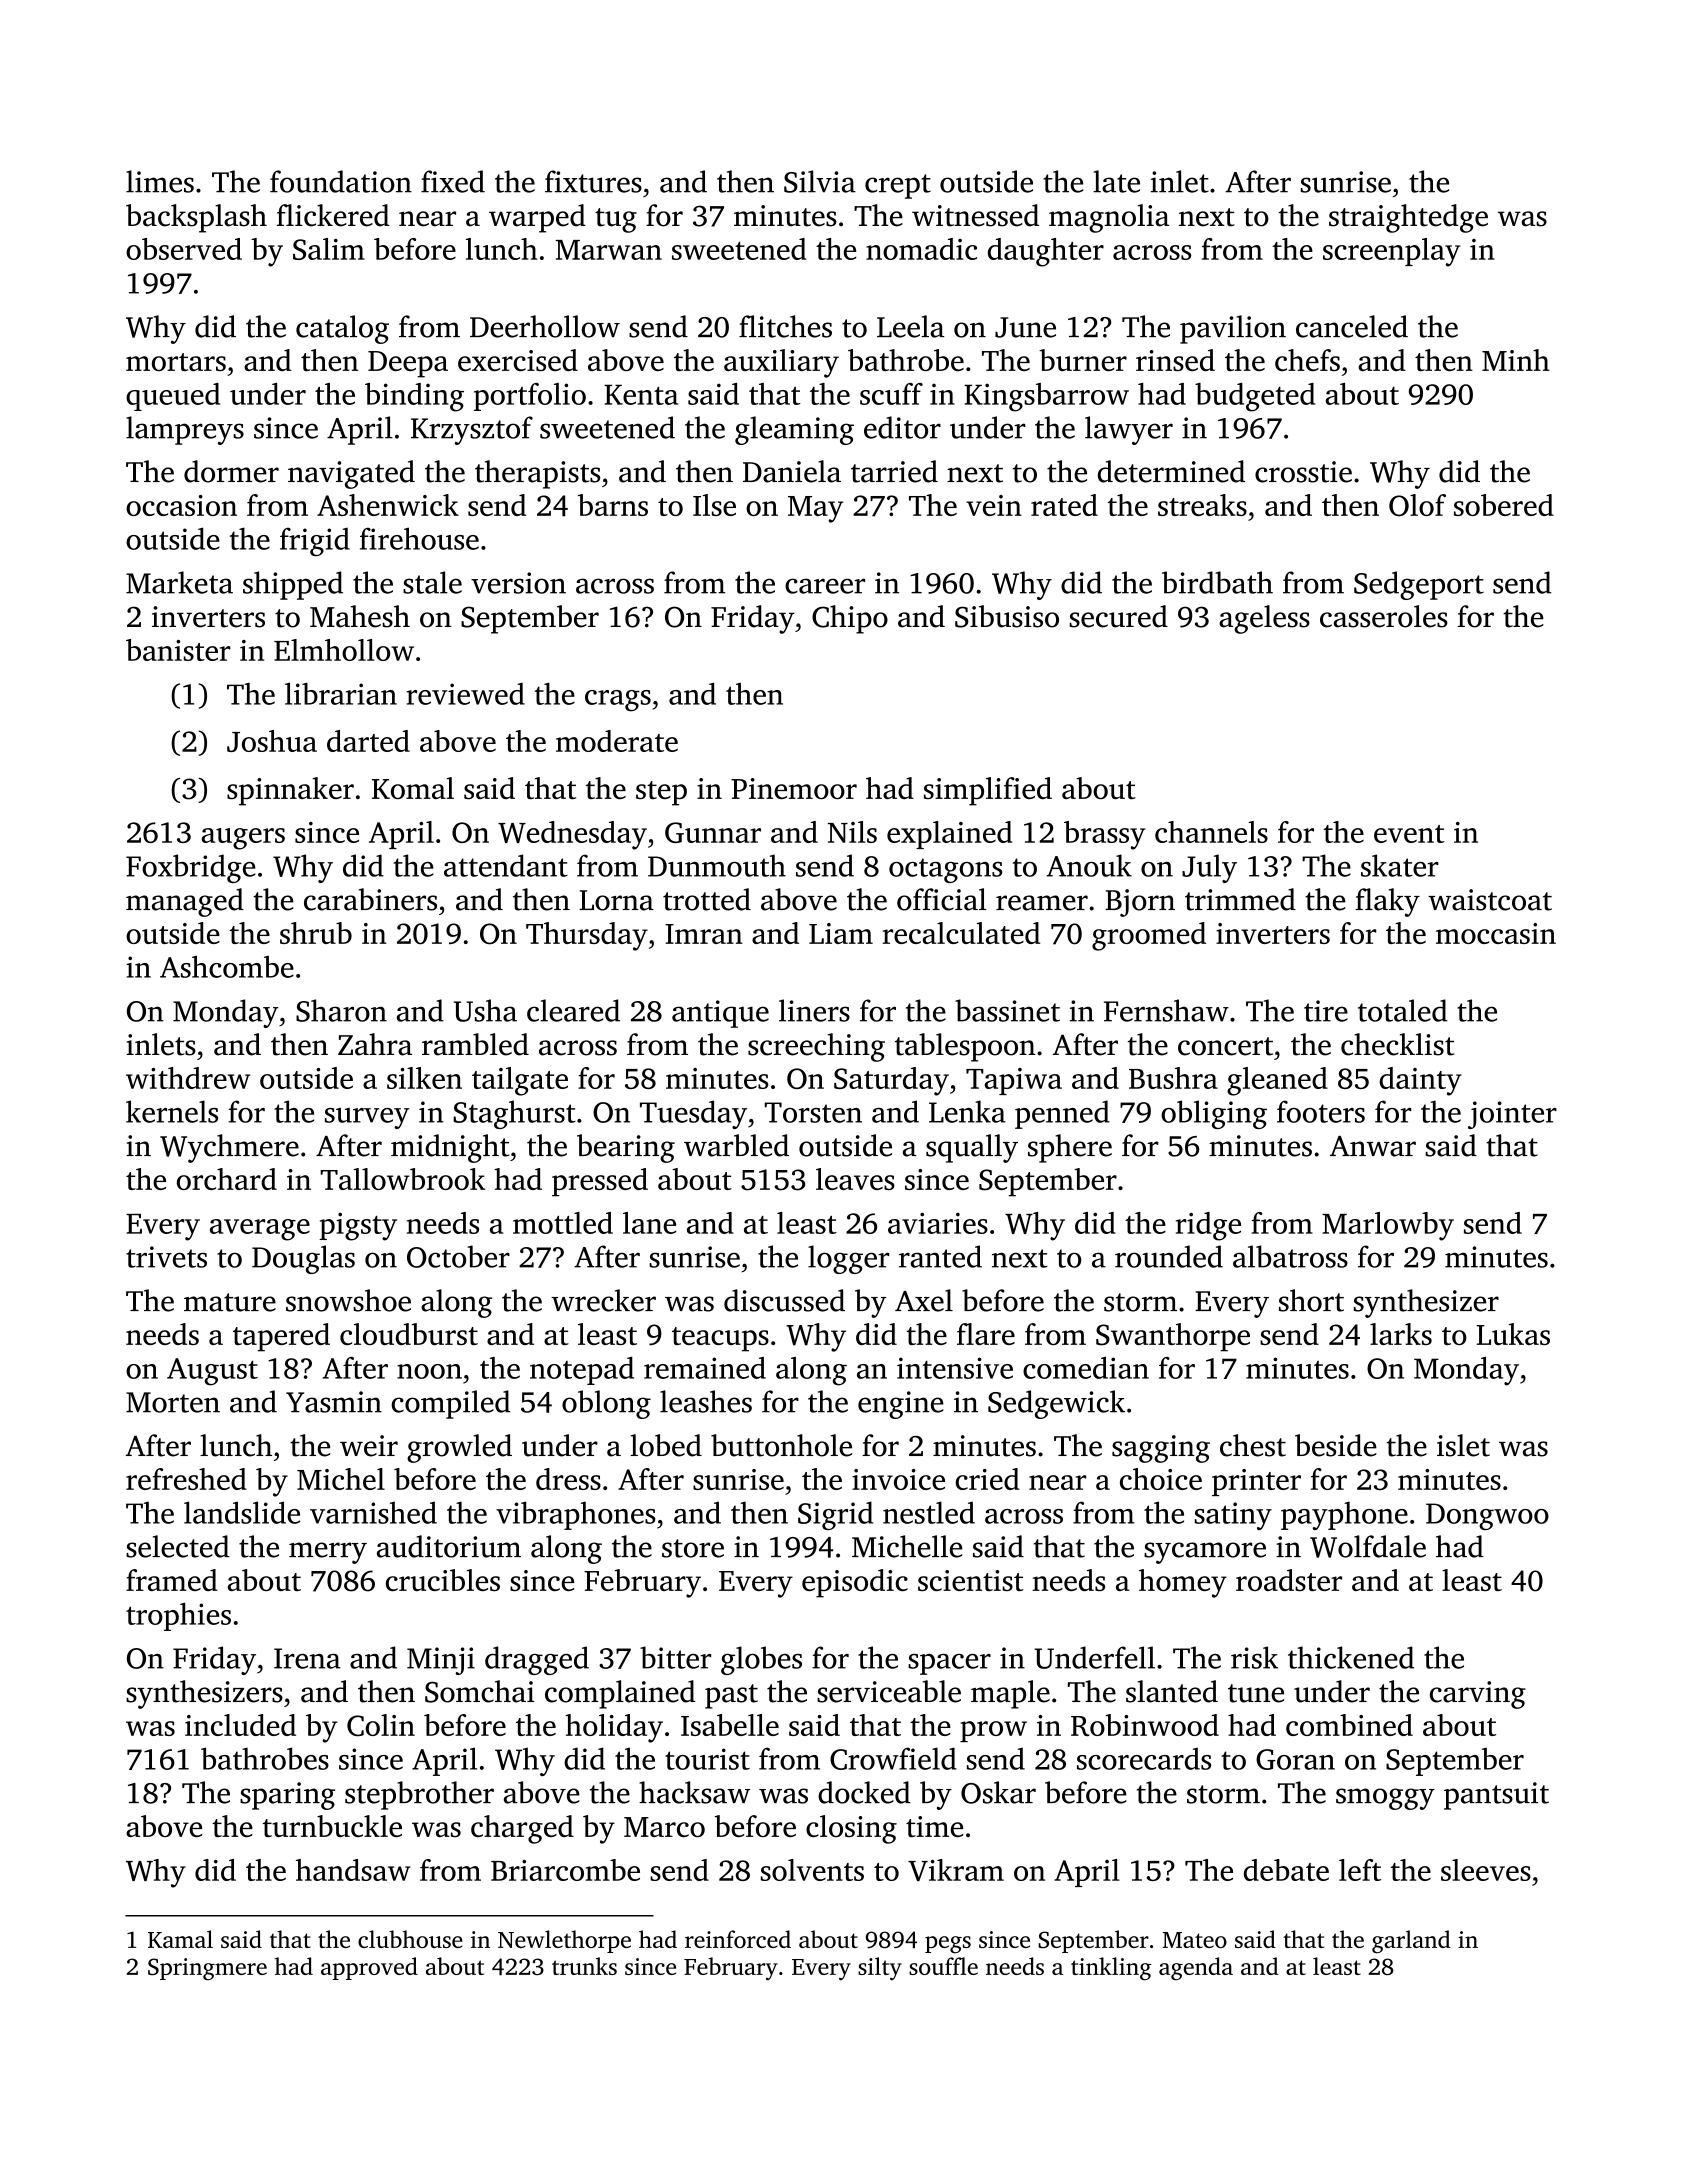 The height and width of the screenshot is (2178, 1683). Describe the element at coordinates (260, 1230) in the screenshot. I see `average` at that location.
